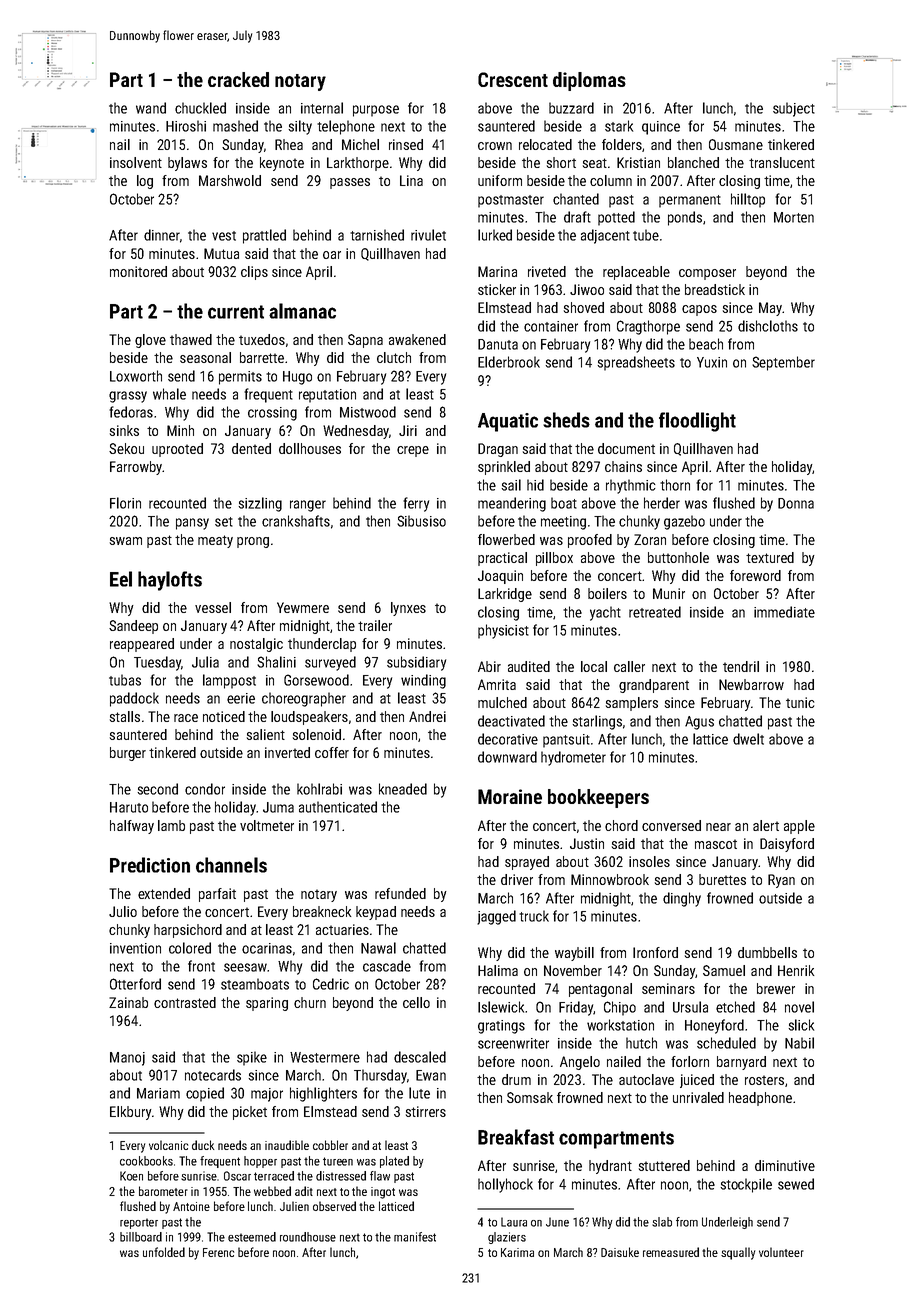 Image resolution: width=924 pixels, height=1308 pixels. Describe the element at coordinates (517, 1252) in the screenshot. I see `Karima` at that location.
